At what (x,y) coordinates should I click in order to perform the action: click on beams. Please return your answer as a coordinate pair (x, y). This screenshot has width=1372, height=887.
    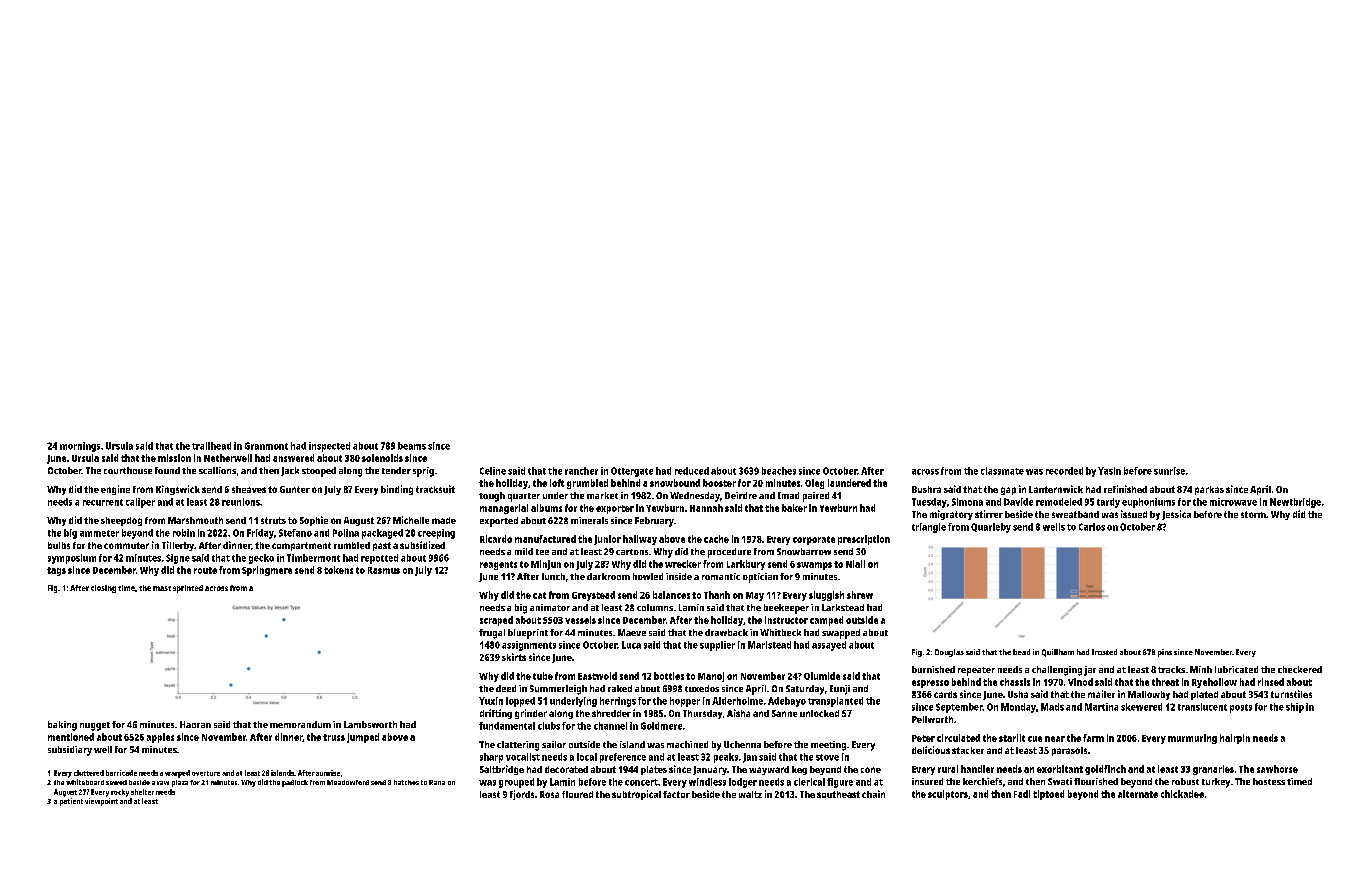
    Looking at the image, I should click on (412, 446).
